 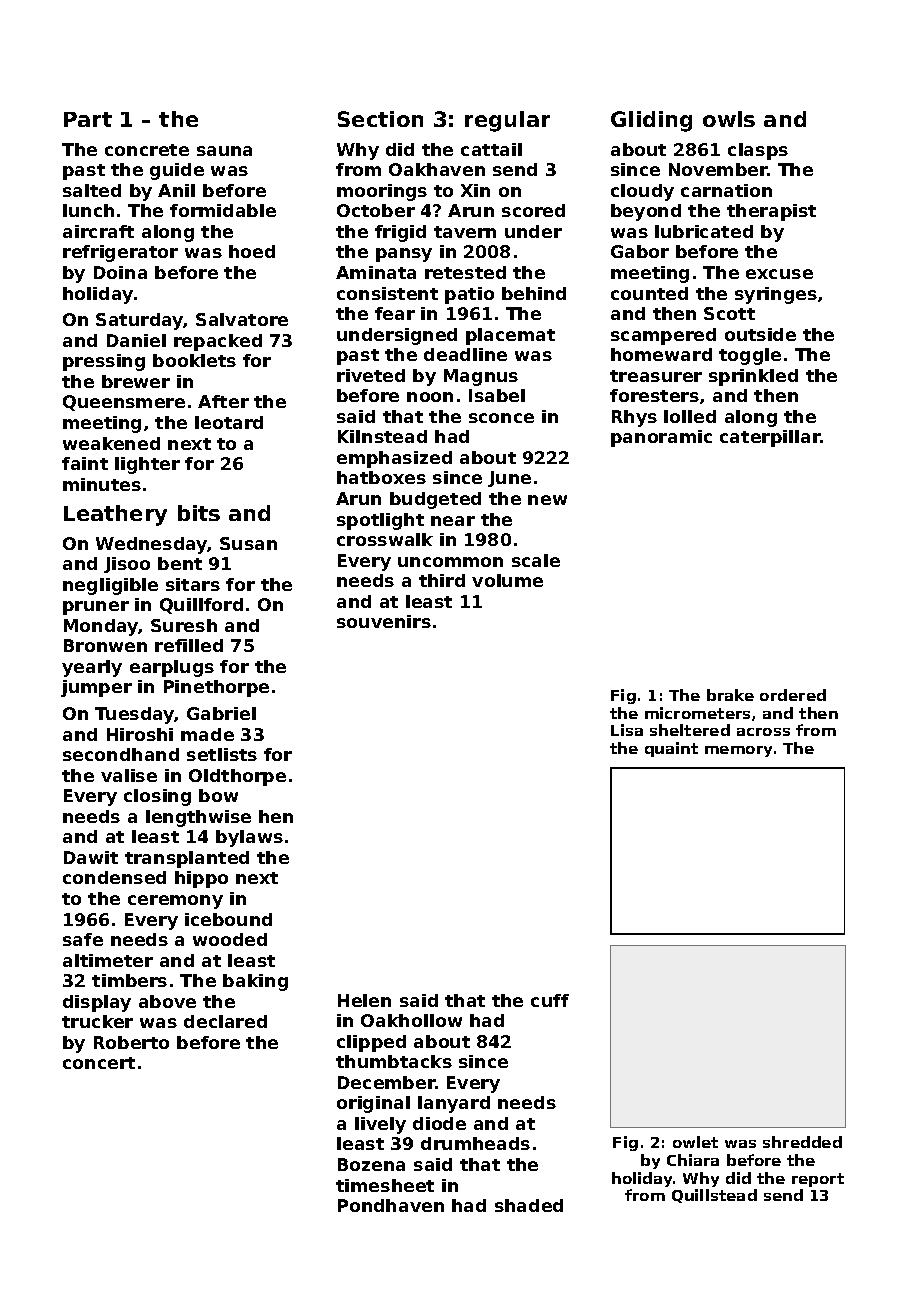 I want to click on caterpillar, so click(x=770, y=438).
